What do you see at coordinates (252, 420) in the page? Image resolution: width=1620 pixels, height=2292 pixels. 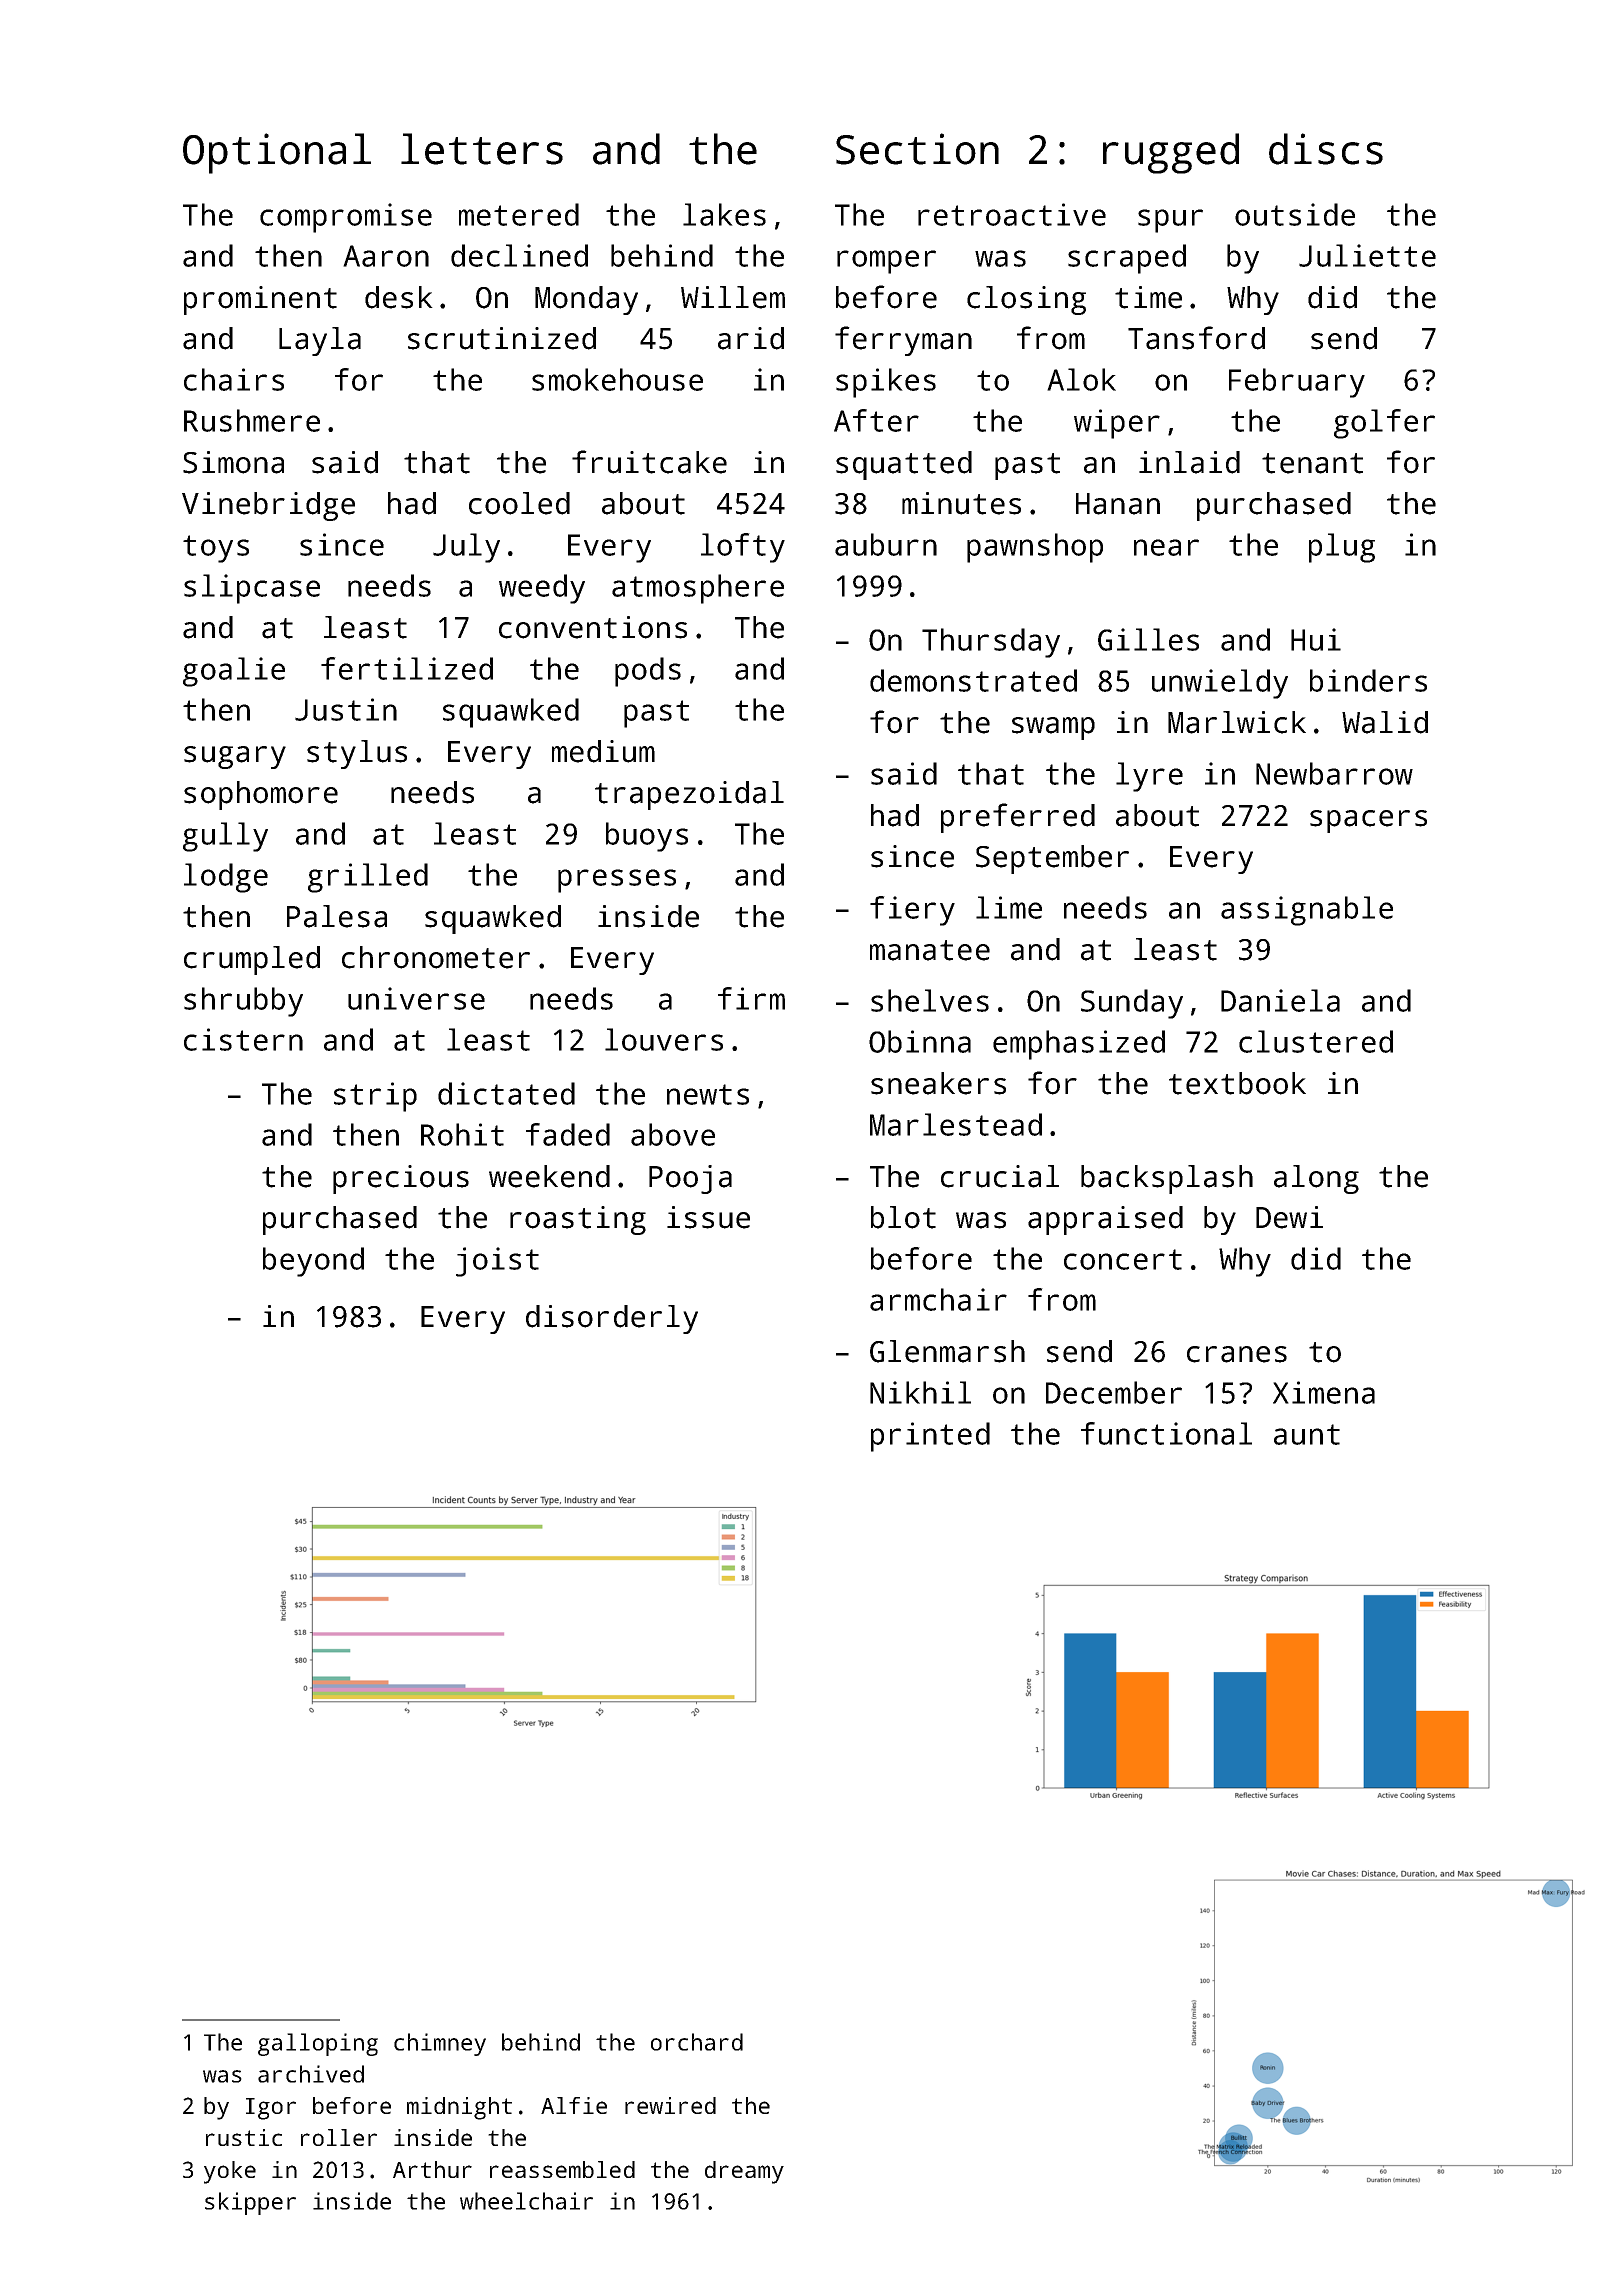 I see `Rushmere` at bounding box center [252, 420].
